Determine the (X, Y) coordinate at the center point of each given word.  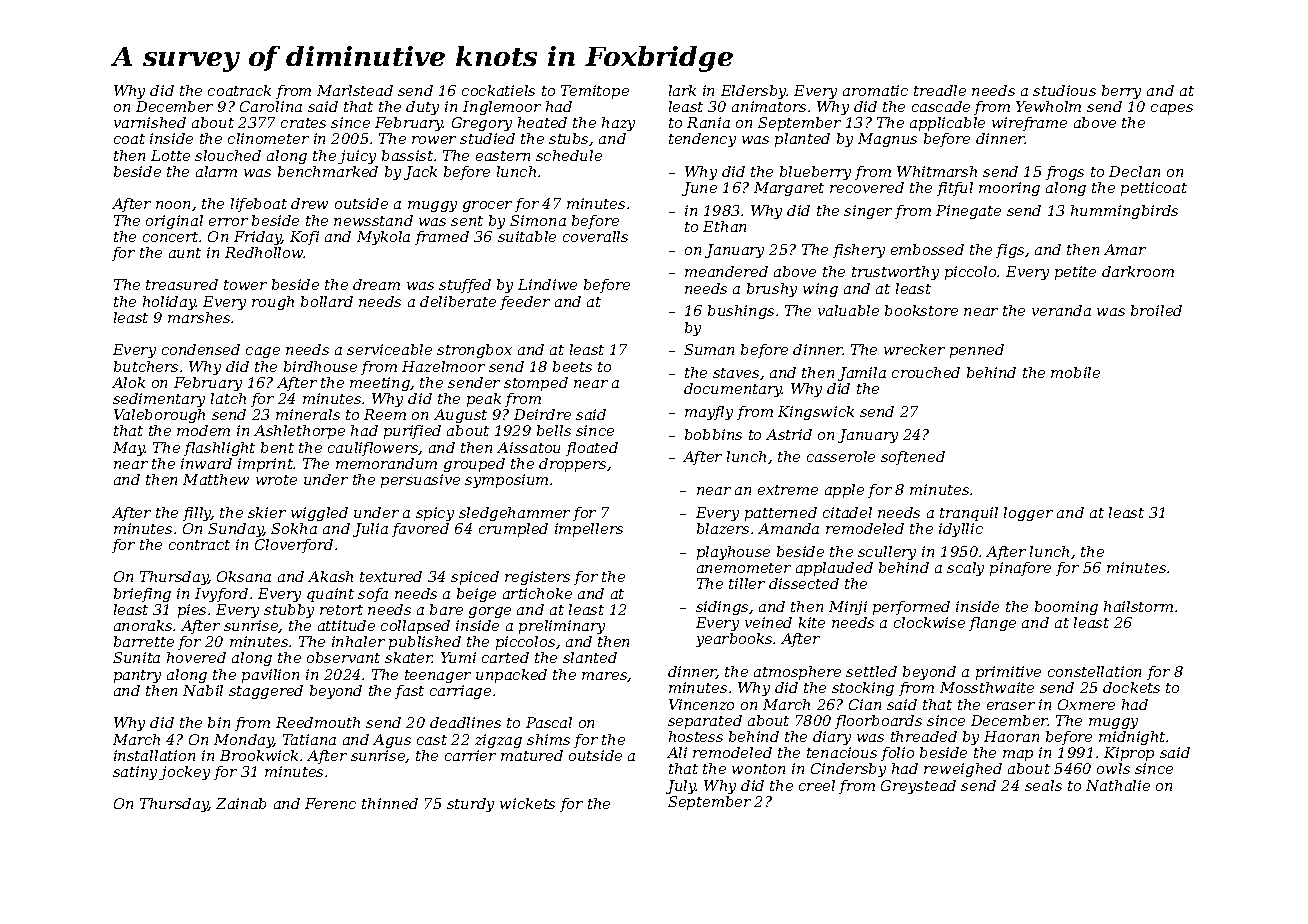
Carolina (271, 106)
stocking (863, 689)
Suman (709, 349)
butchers (146, 366)
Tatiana (309, 739)
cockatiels (498, 90)
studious (1064, 90)
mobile (1075, 372)
